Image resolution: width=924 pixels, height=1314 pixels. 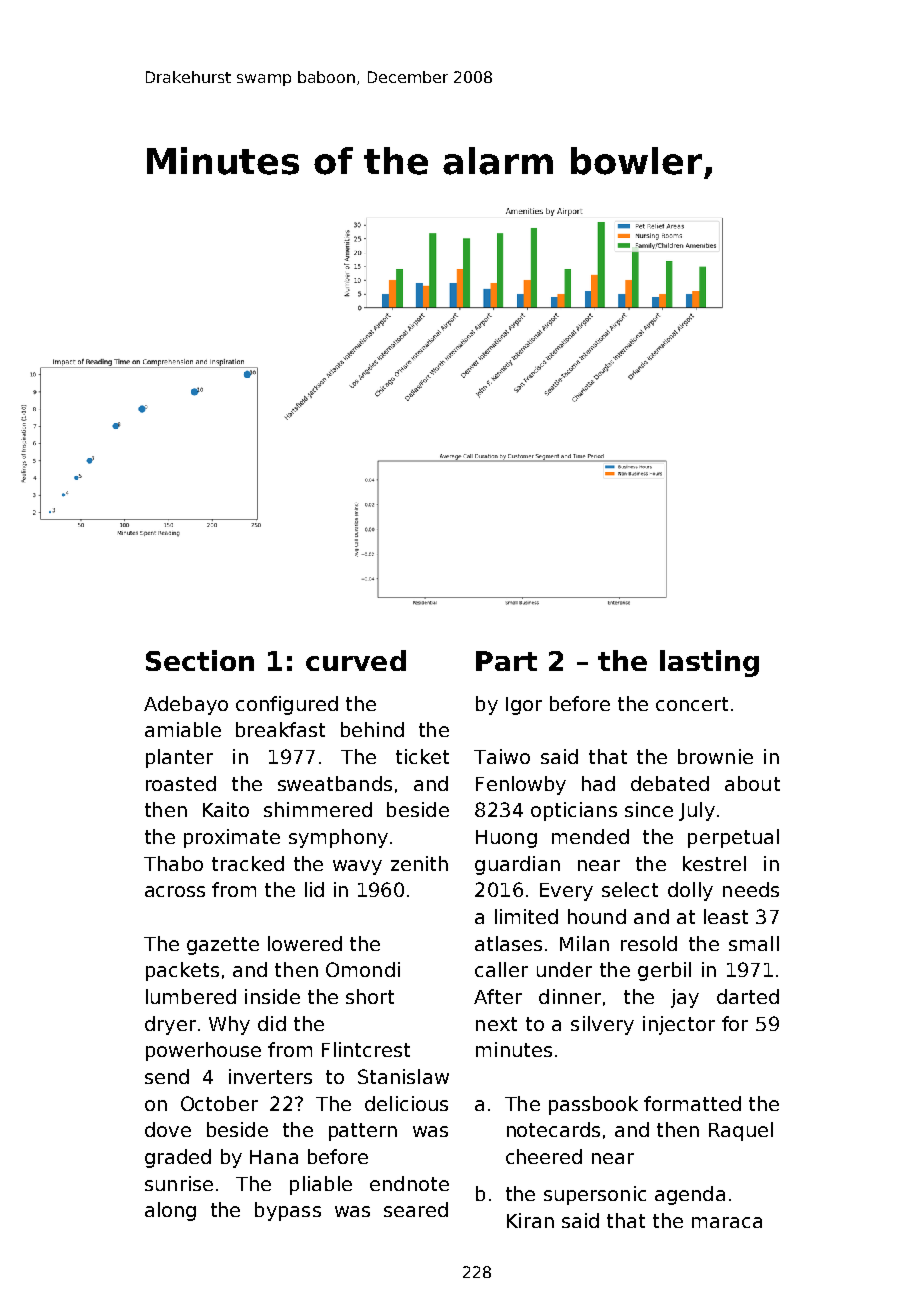 What do you see at coordinates (372, 729) in the page?
I see `behind` at bounding box center [372, 729].
